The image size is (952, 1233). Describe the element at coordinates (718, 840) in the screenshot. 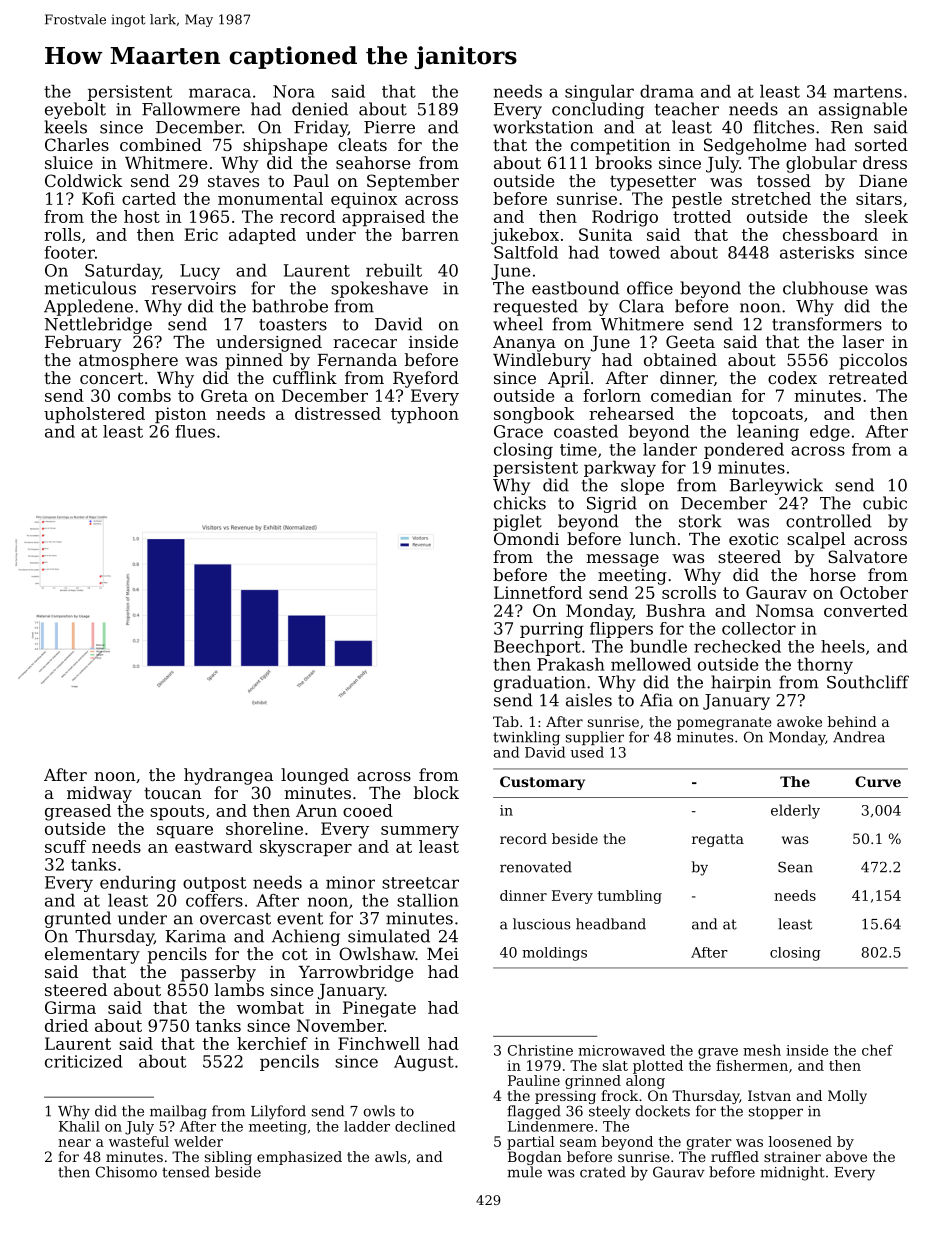

I see `regatta` at that location.
